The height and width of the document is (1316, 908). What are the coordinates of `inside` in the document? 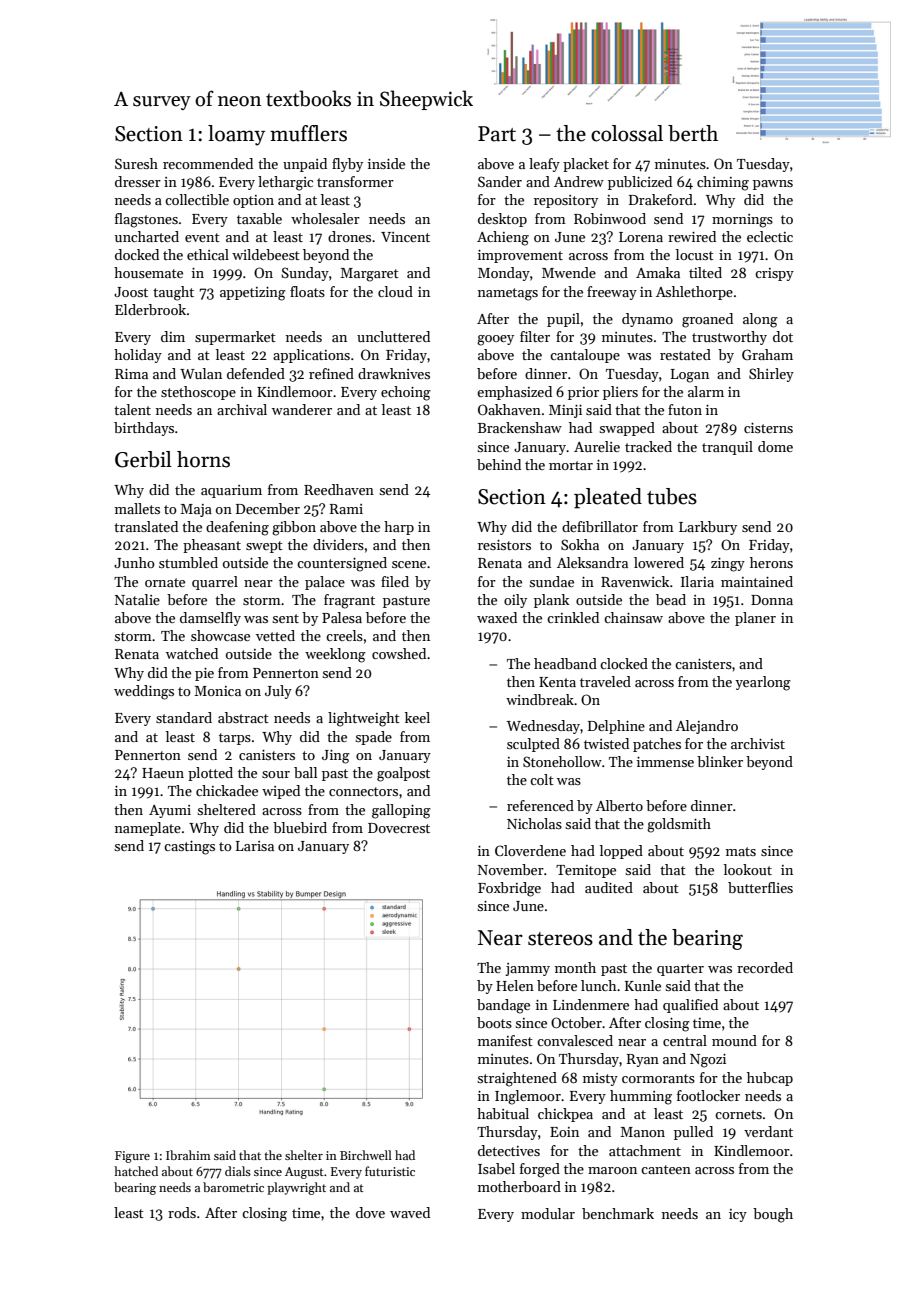 It's located at (386, 163).
